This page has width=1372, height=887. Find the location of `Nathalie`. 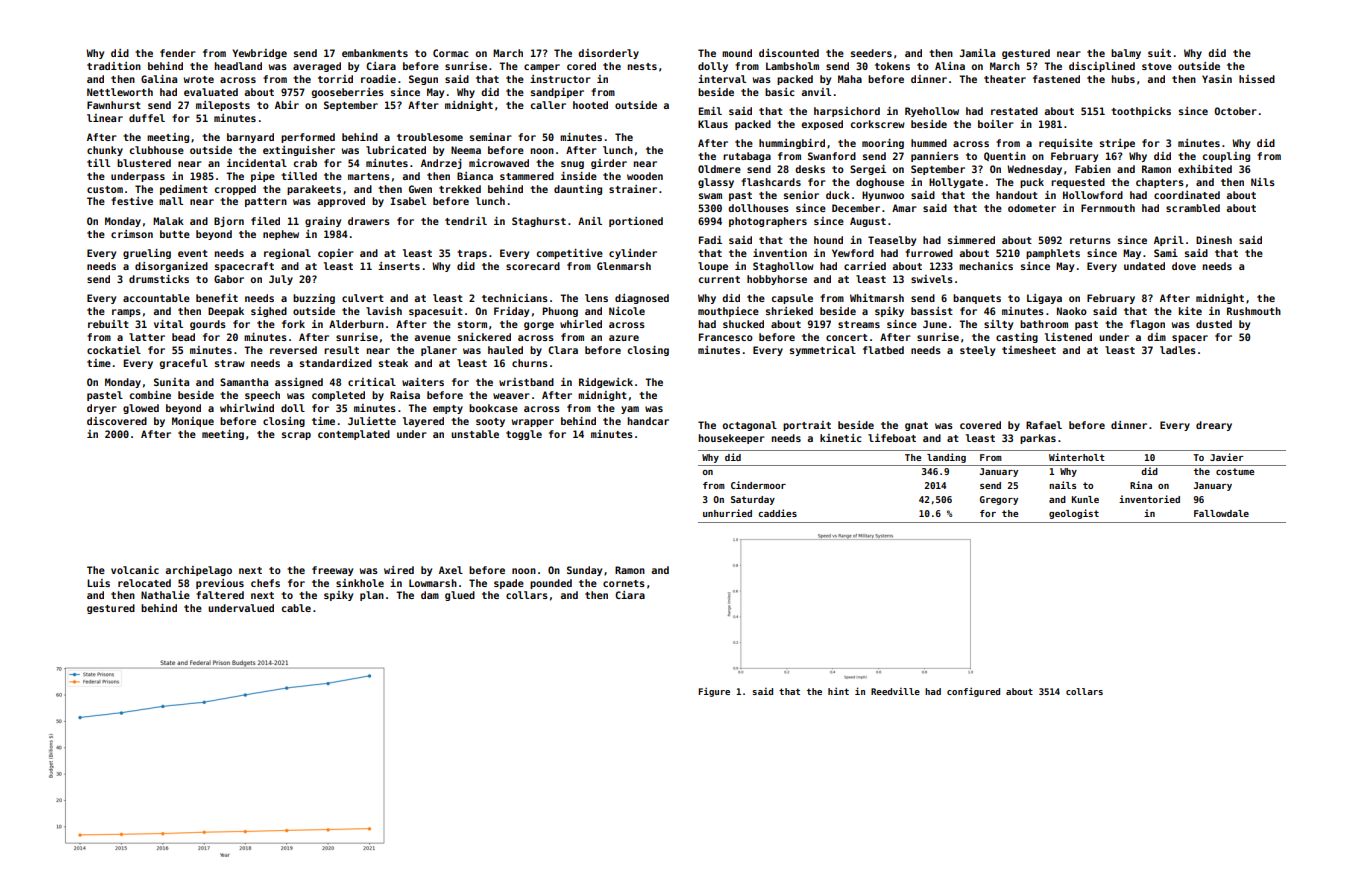

Nathalie is located at coordinates (165, 595).
